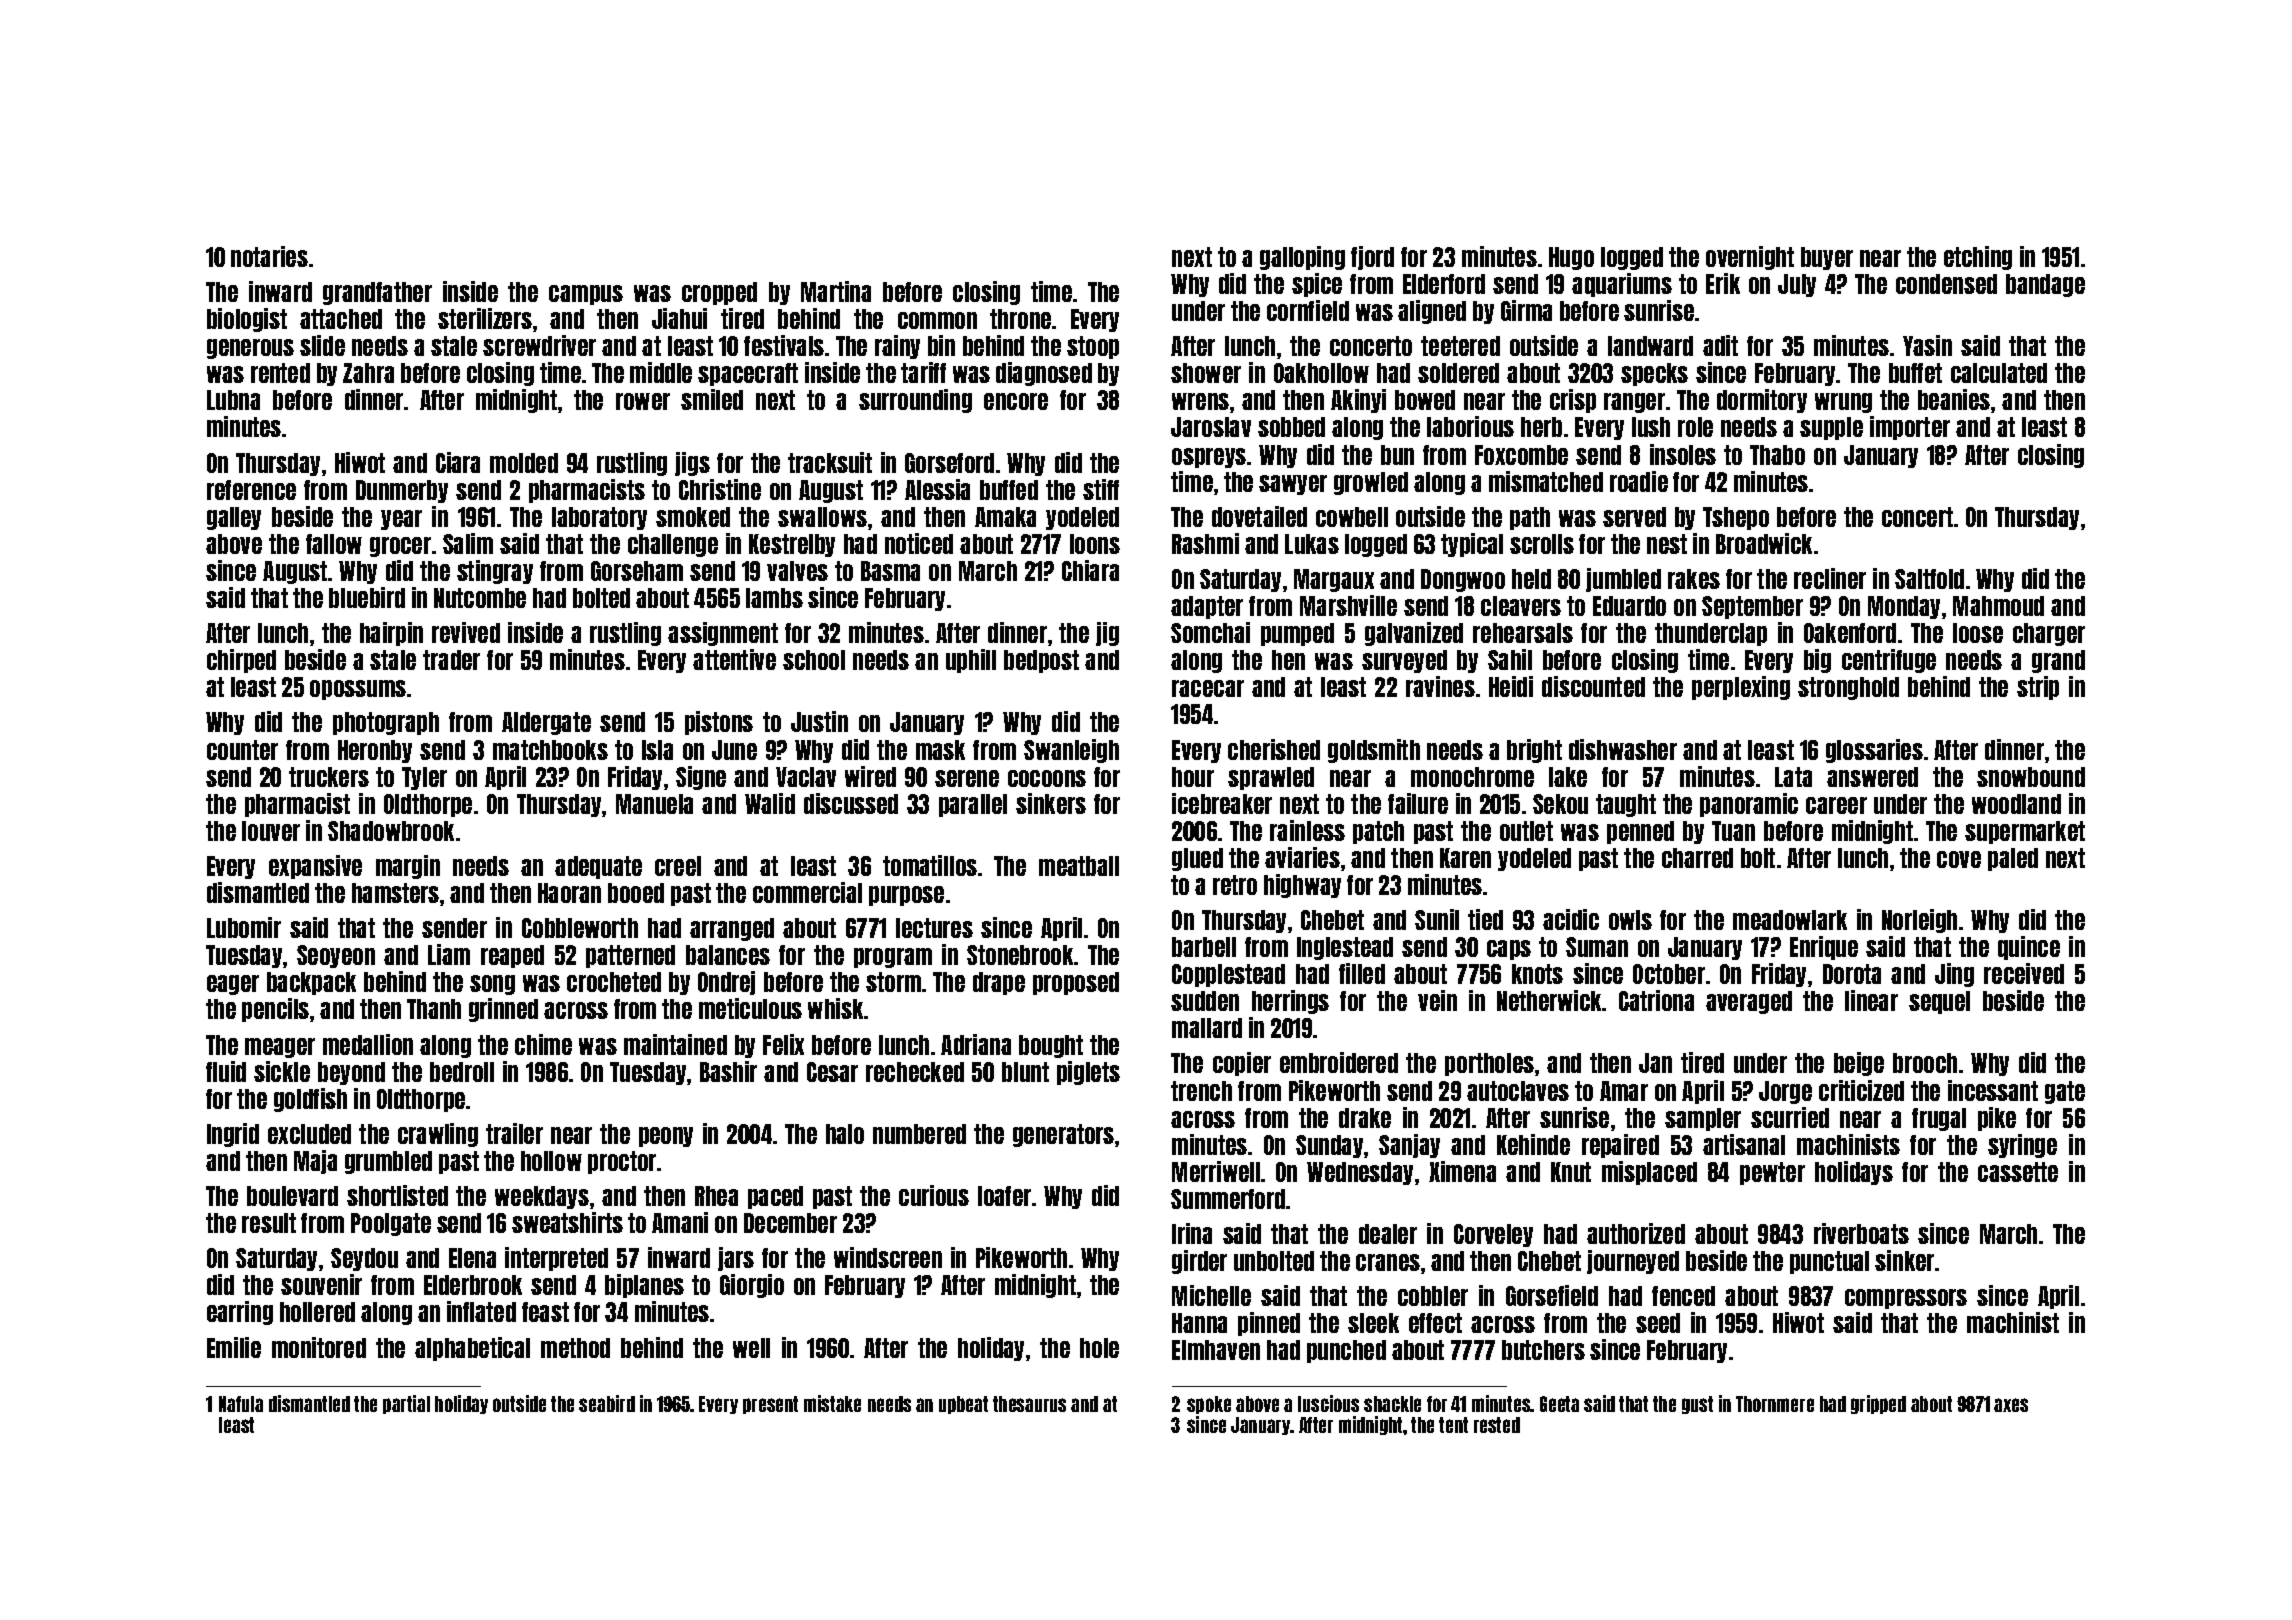 The image size is (2292, 1620). Describe the element at coordinates (1101, 489) in the screenshot. I see `stiff` at that location.
